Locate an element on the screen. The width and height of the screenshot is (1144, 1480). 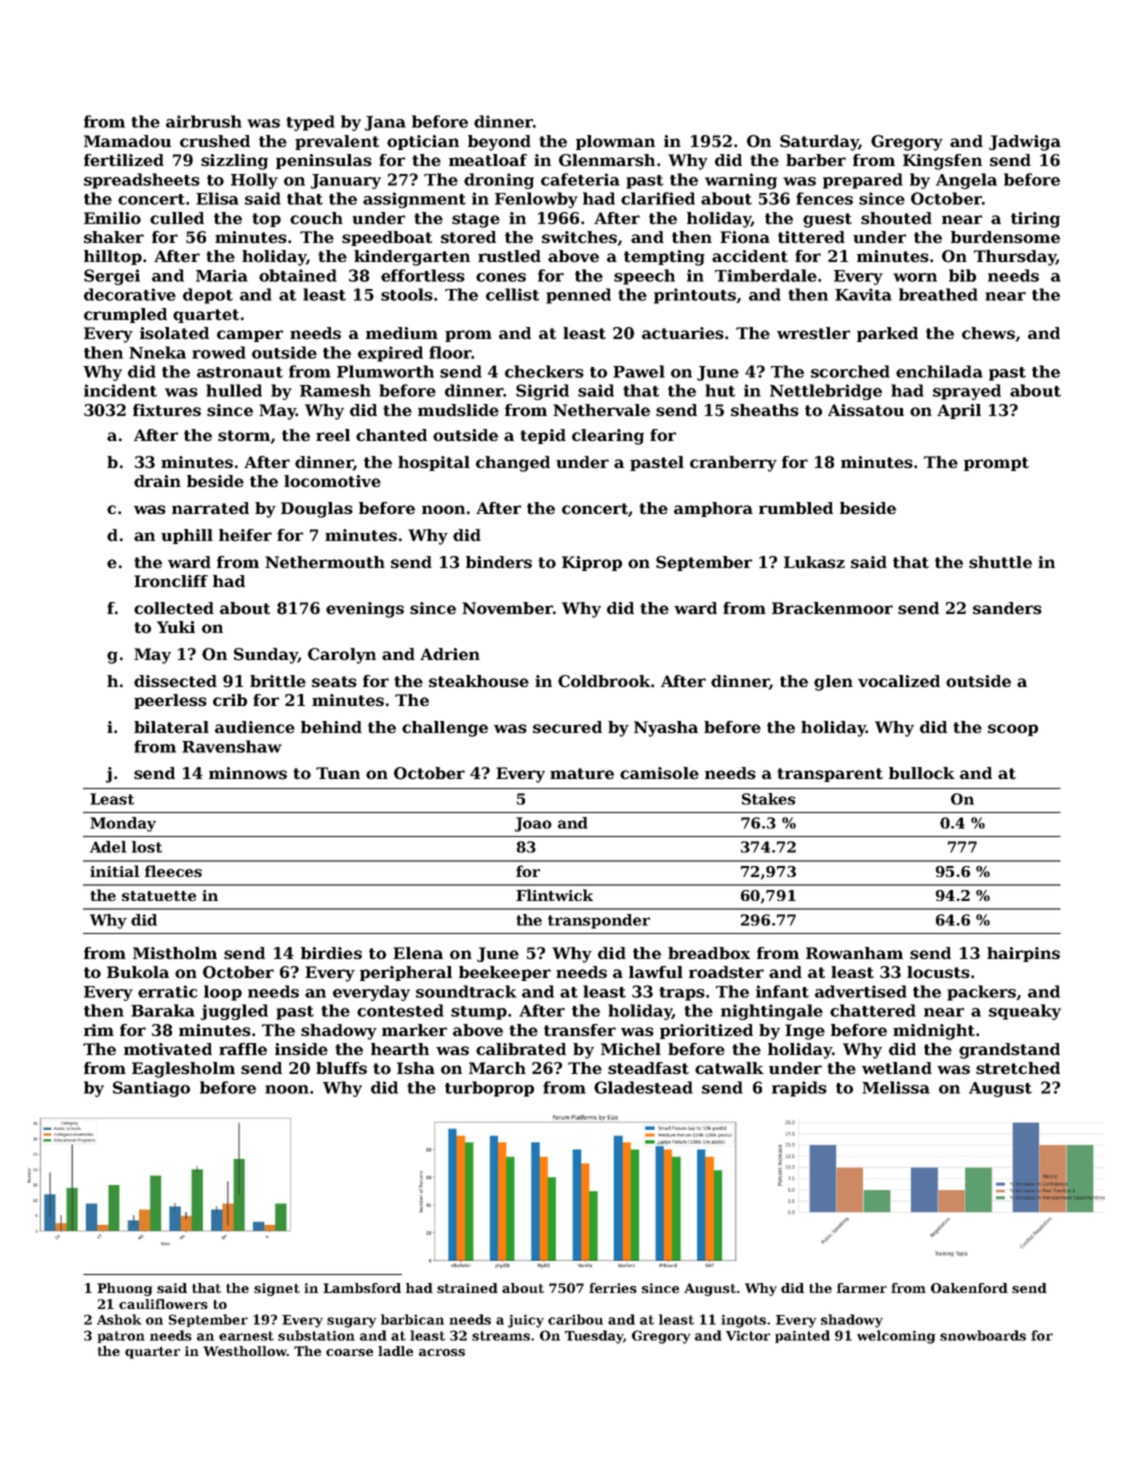
Westhollow is located at coordinates (245, 1351).
